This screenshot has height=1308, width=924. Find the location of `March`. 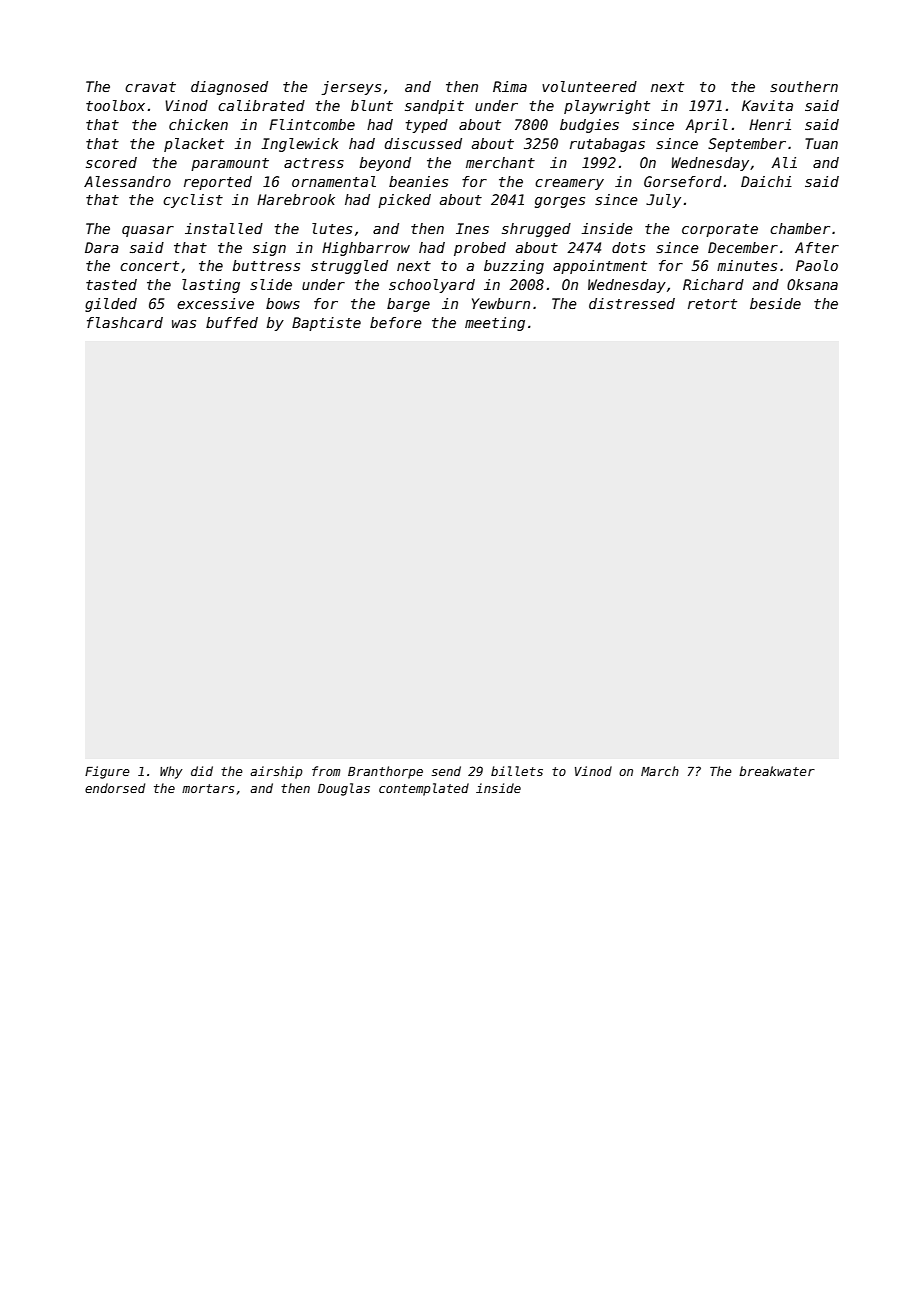

March is located at coordinates (660, 771).
